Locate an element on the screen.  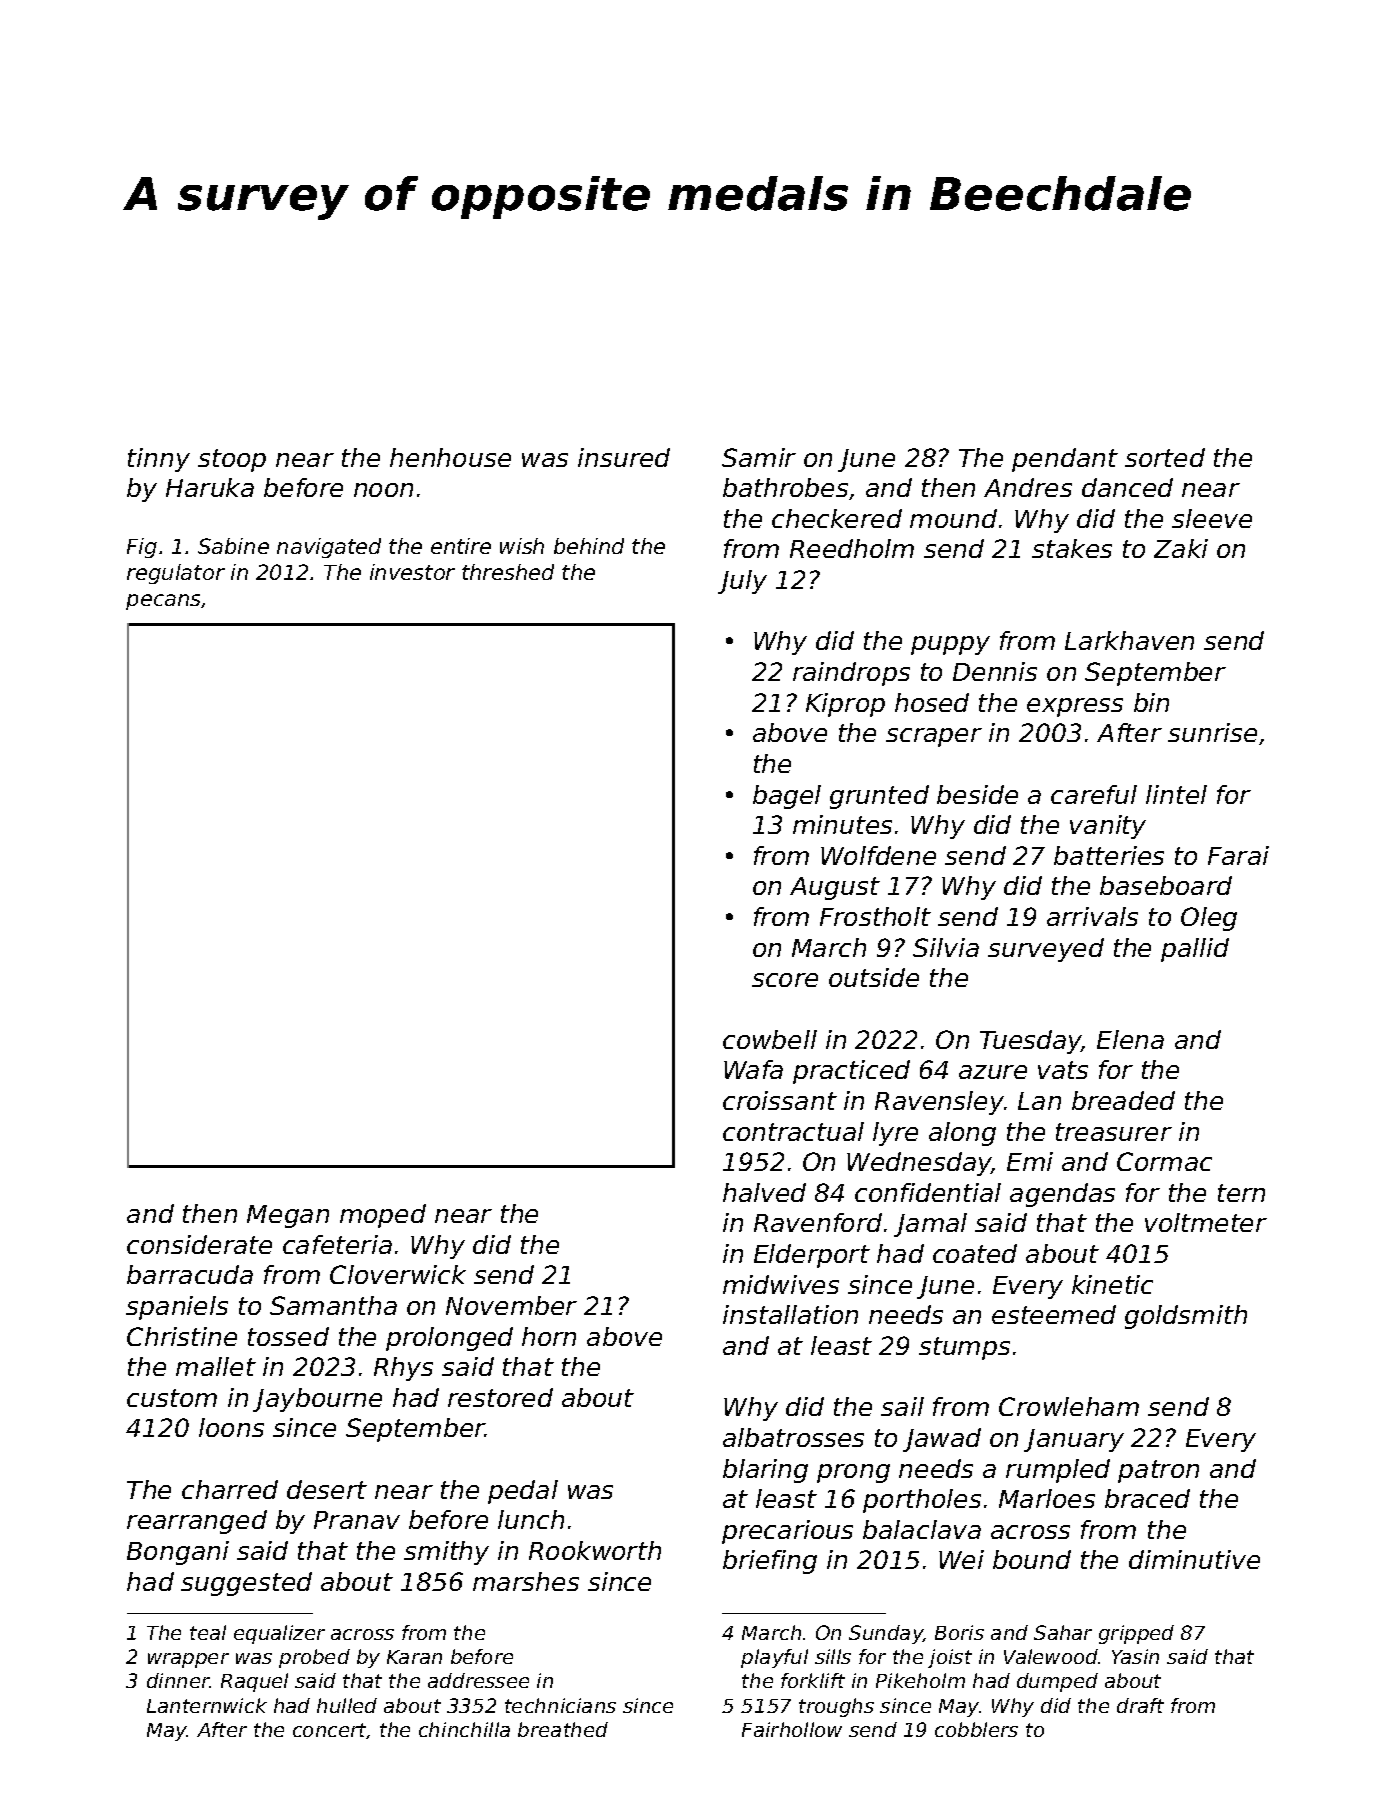
Rookworth is located at coordinates (595, 1550).
